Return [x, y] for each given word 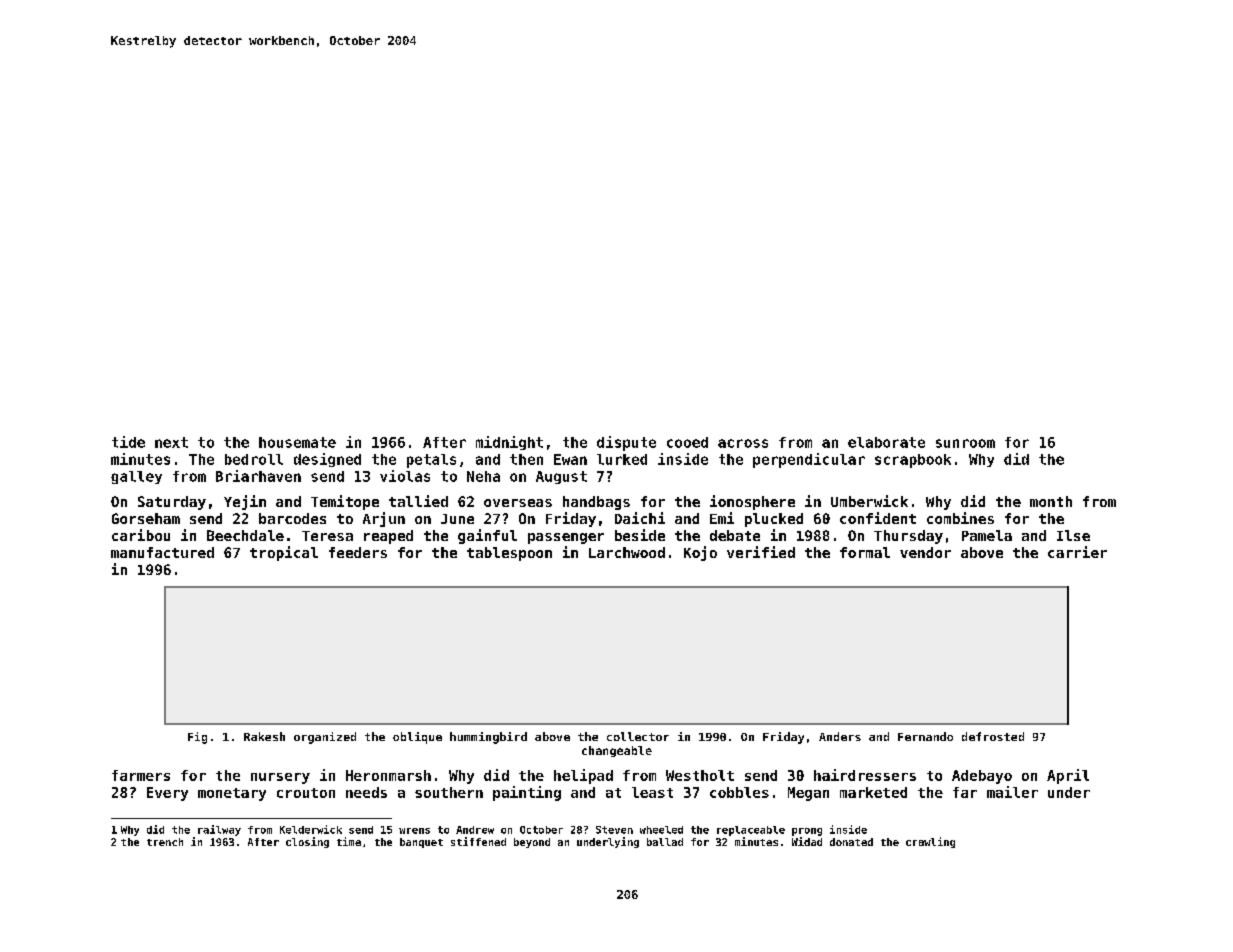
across [743, 443]
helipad [583, 776]
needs [366, 792]
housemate [297, 442]
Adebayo [982, 777]
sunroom [965, 443]
